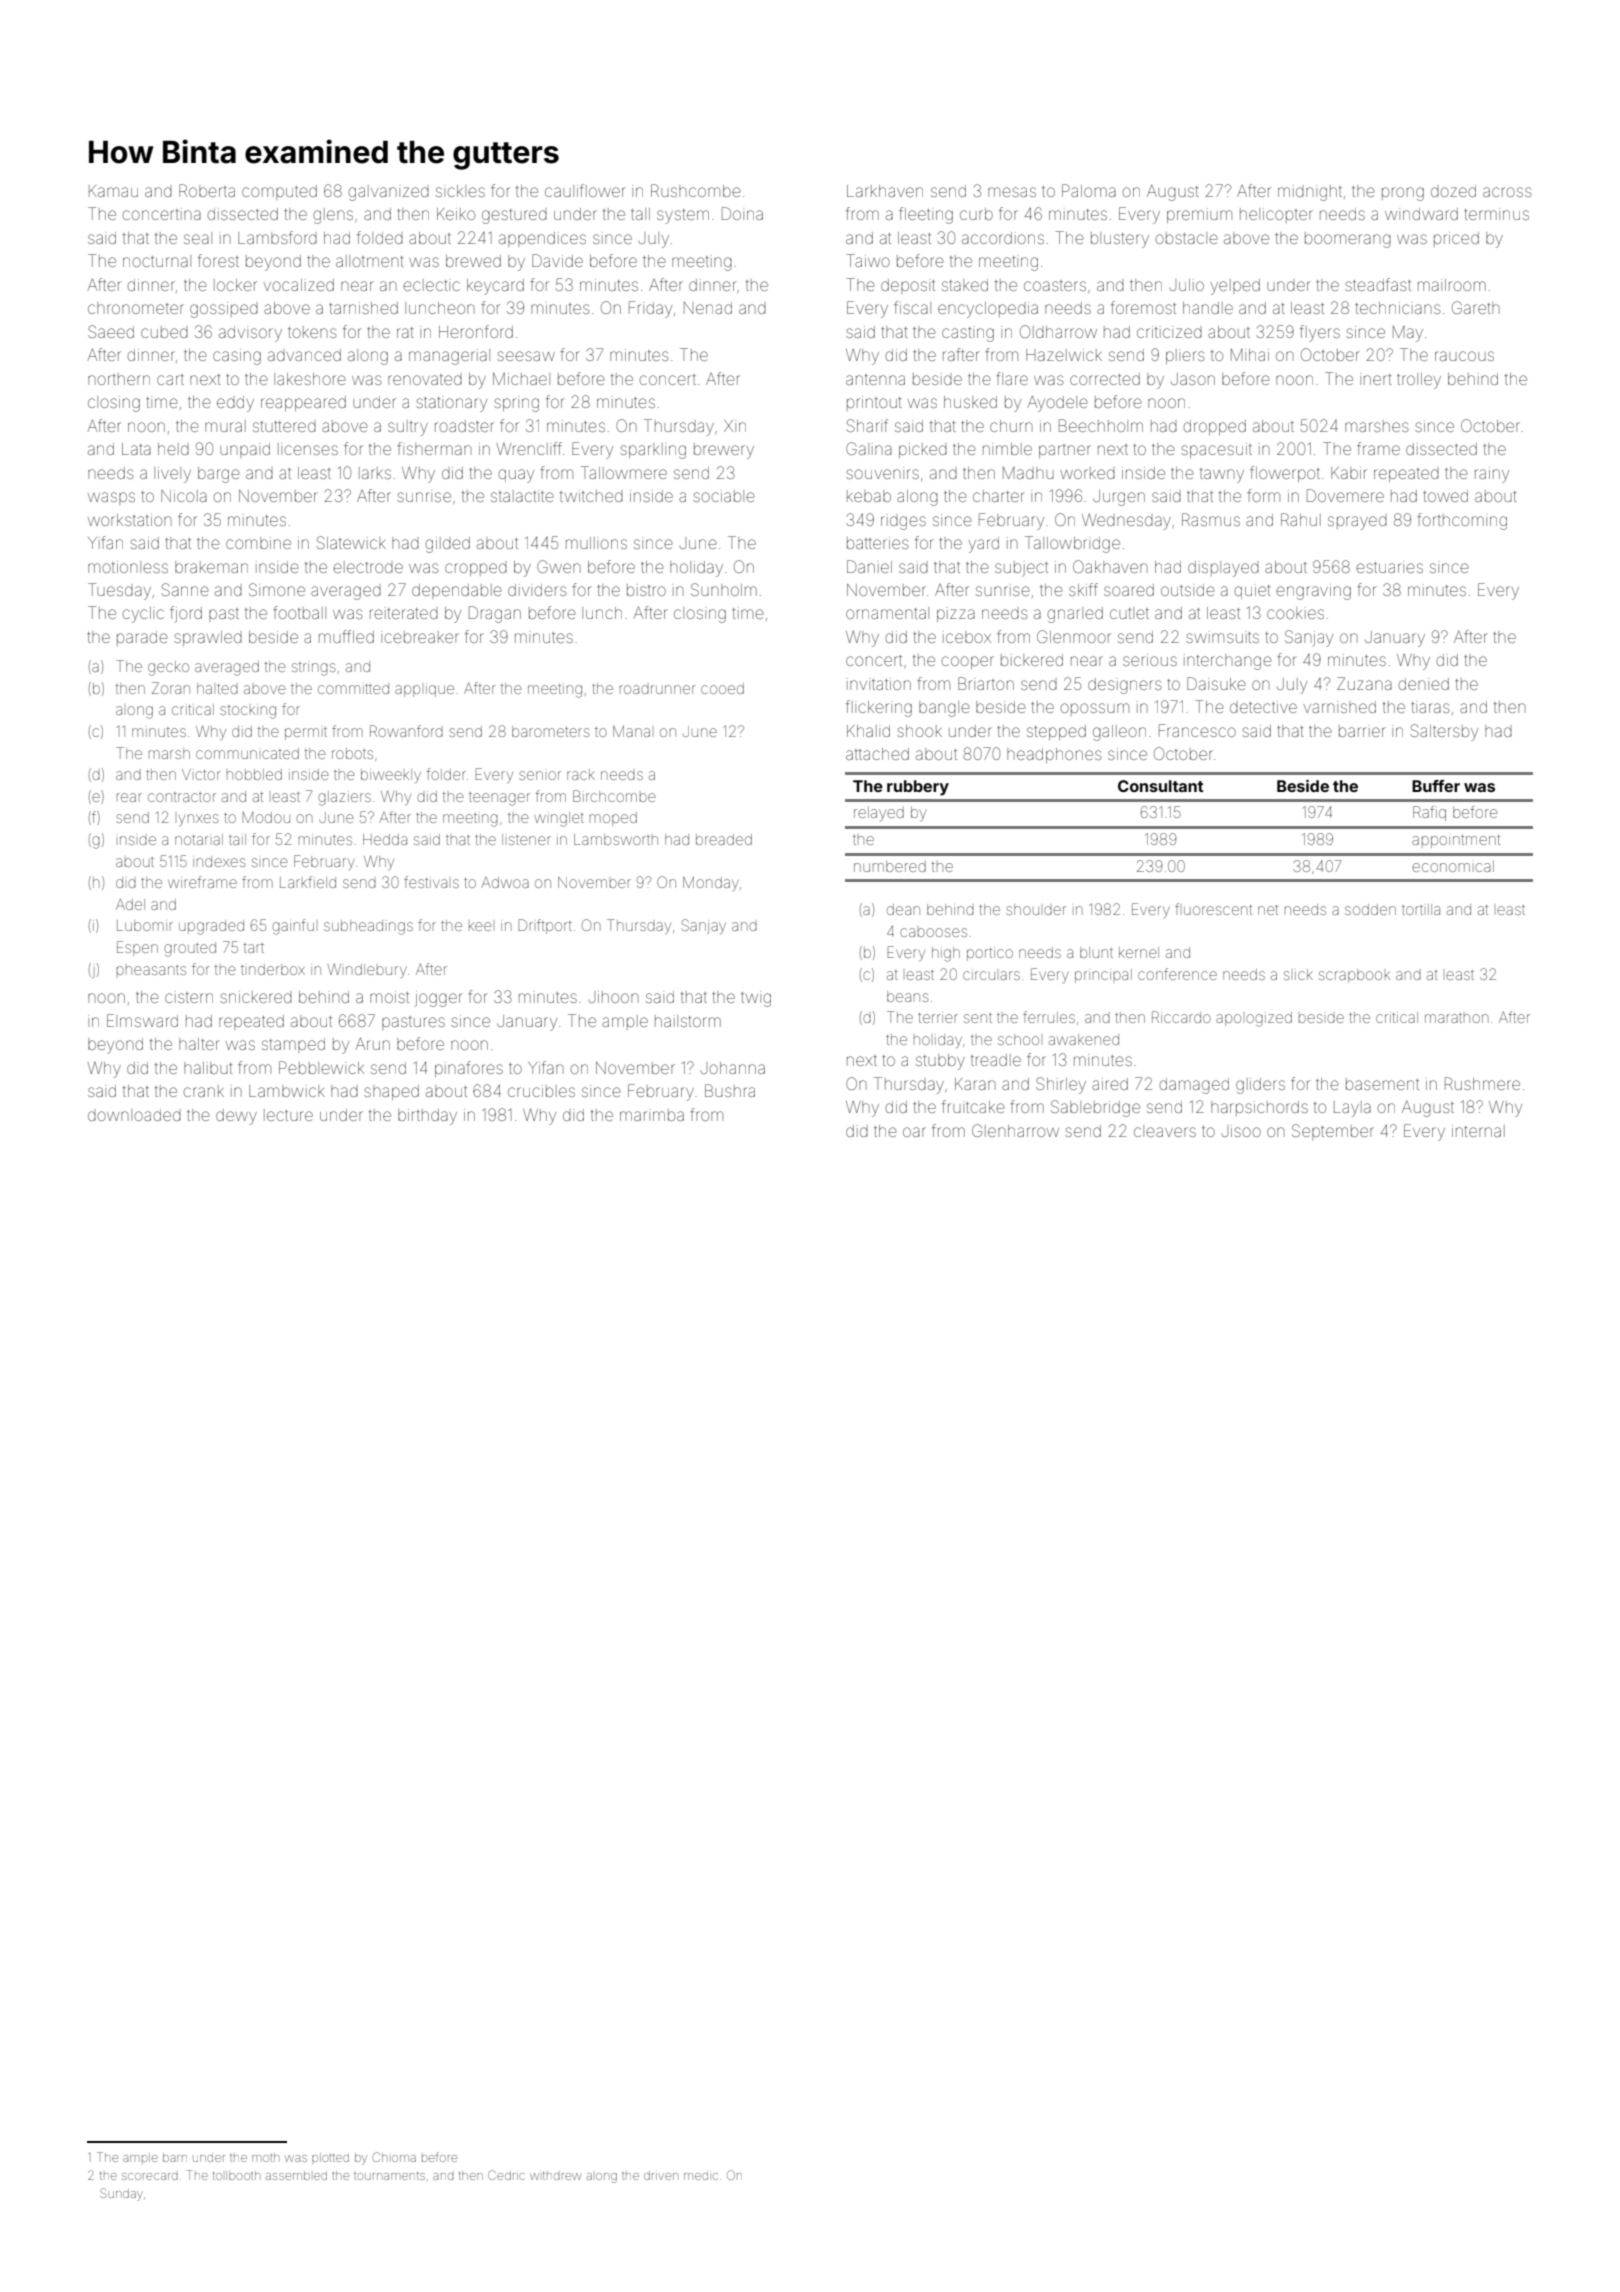 The height and width of the image is (2292, 1620). I want to click on driven, so click(661, 2175).
